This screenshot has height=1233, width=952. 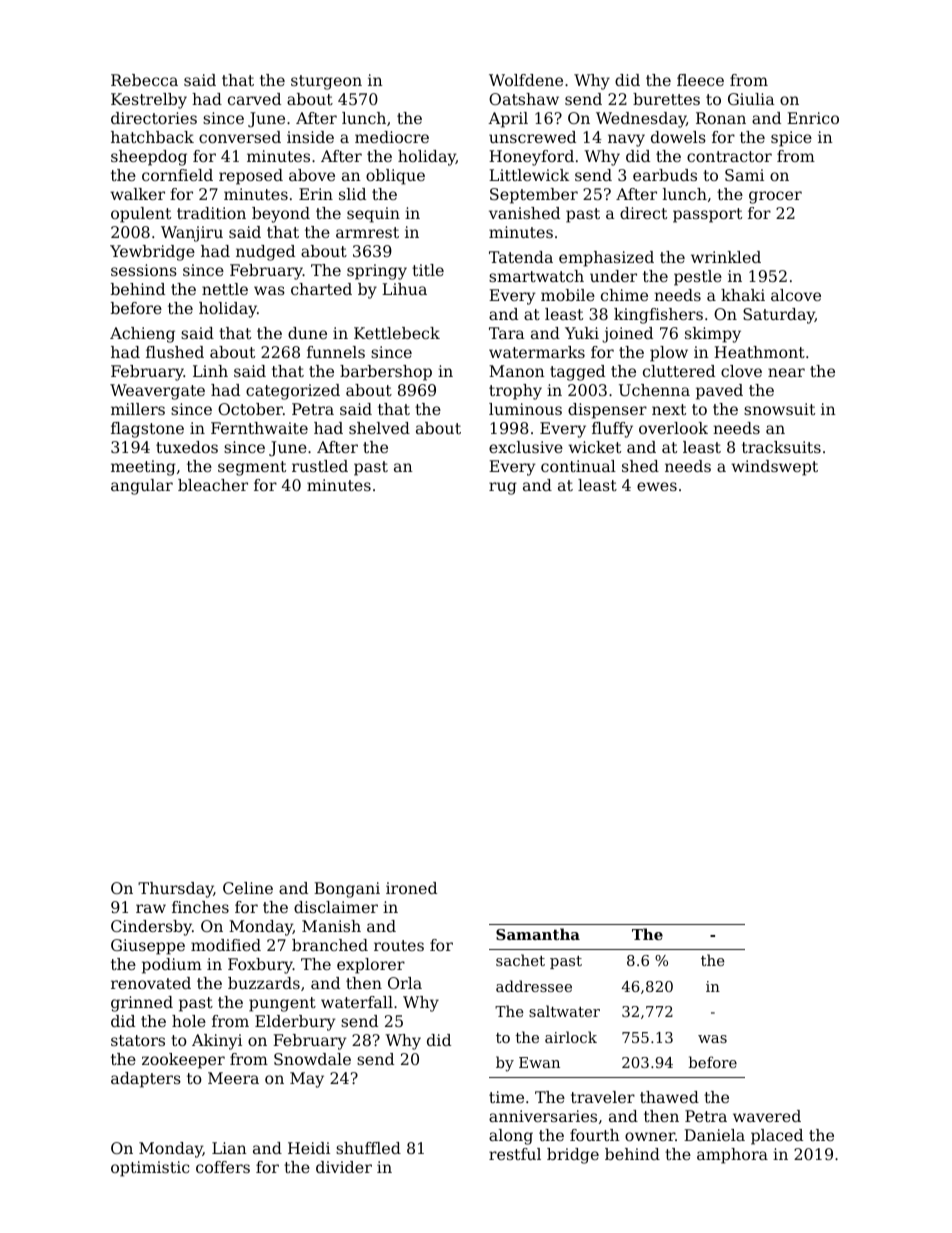 What do you see at coordinates (150, 1169) in the screenshot?
I see `optimistic` at bounding box center [150, 1169].
